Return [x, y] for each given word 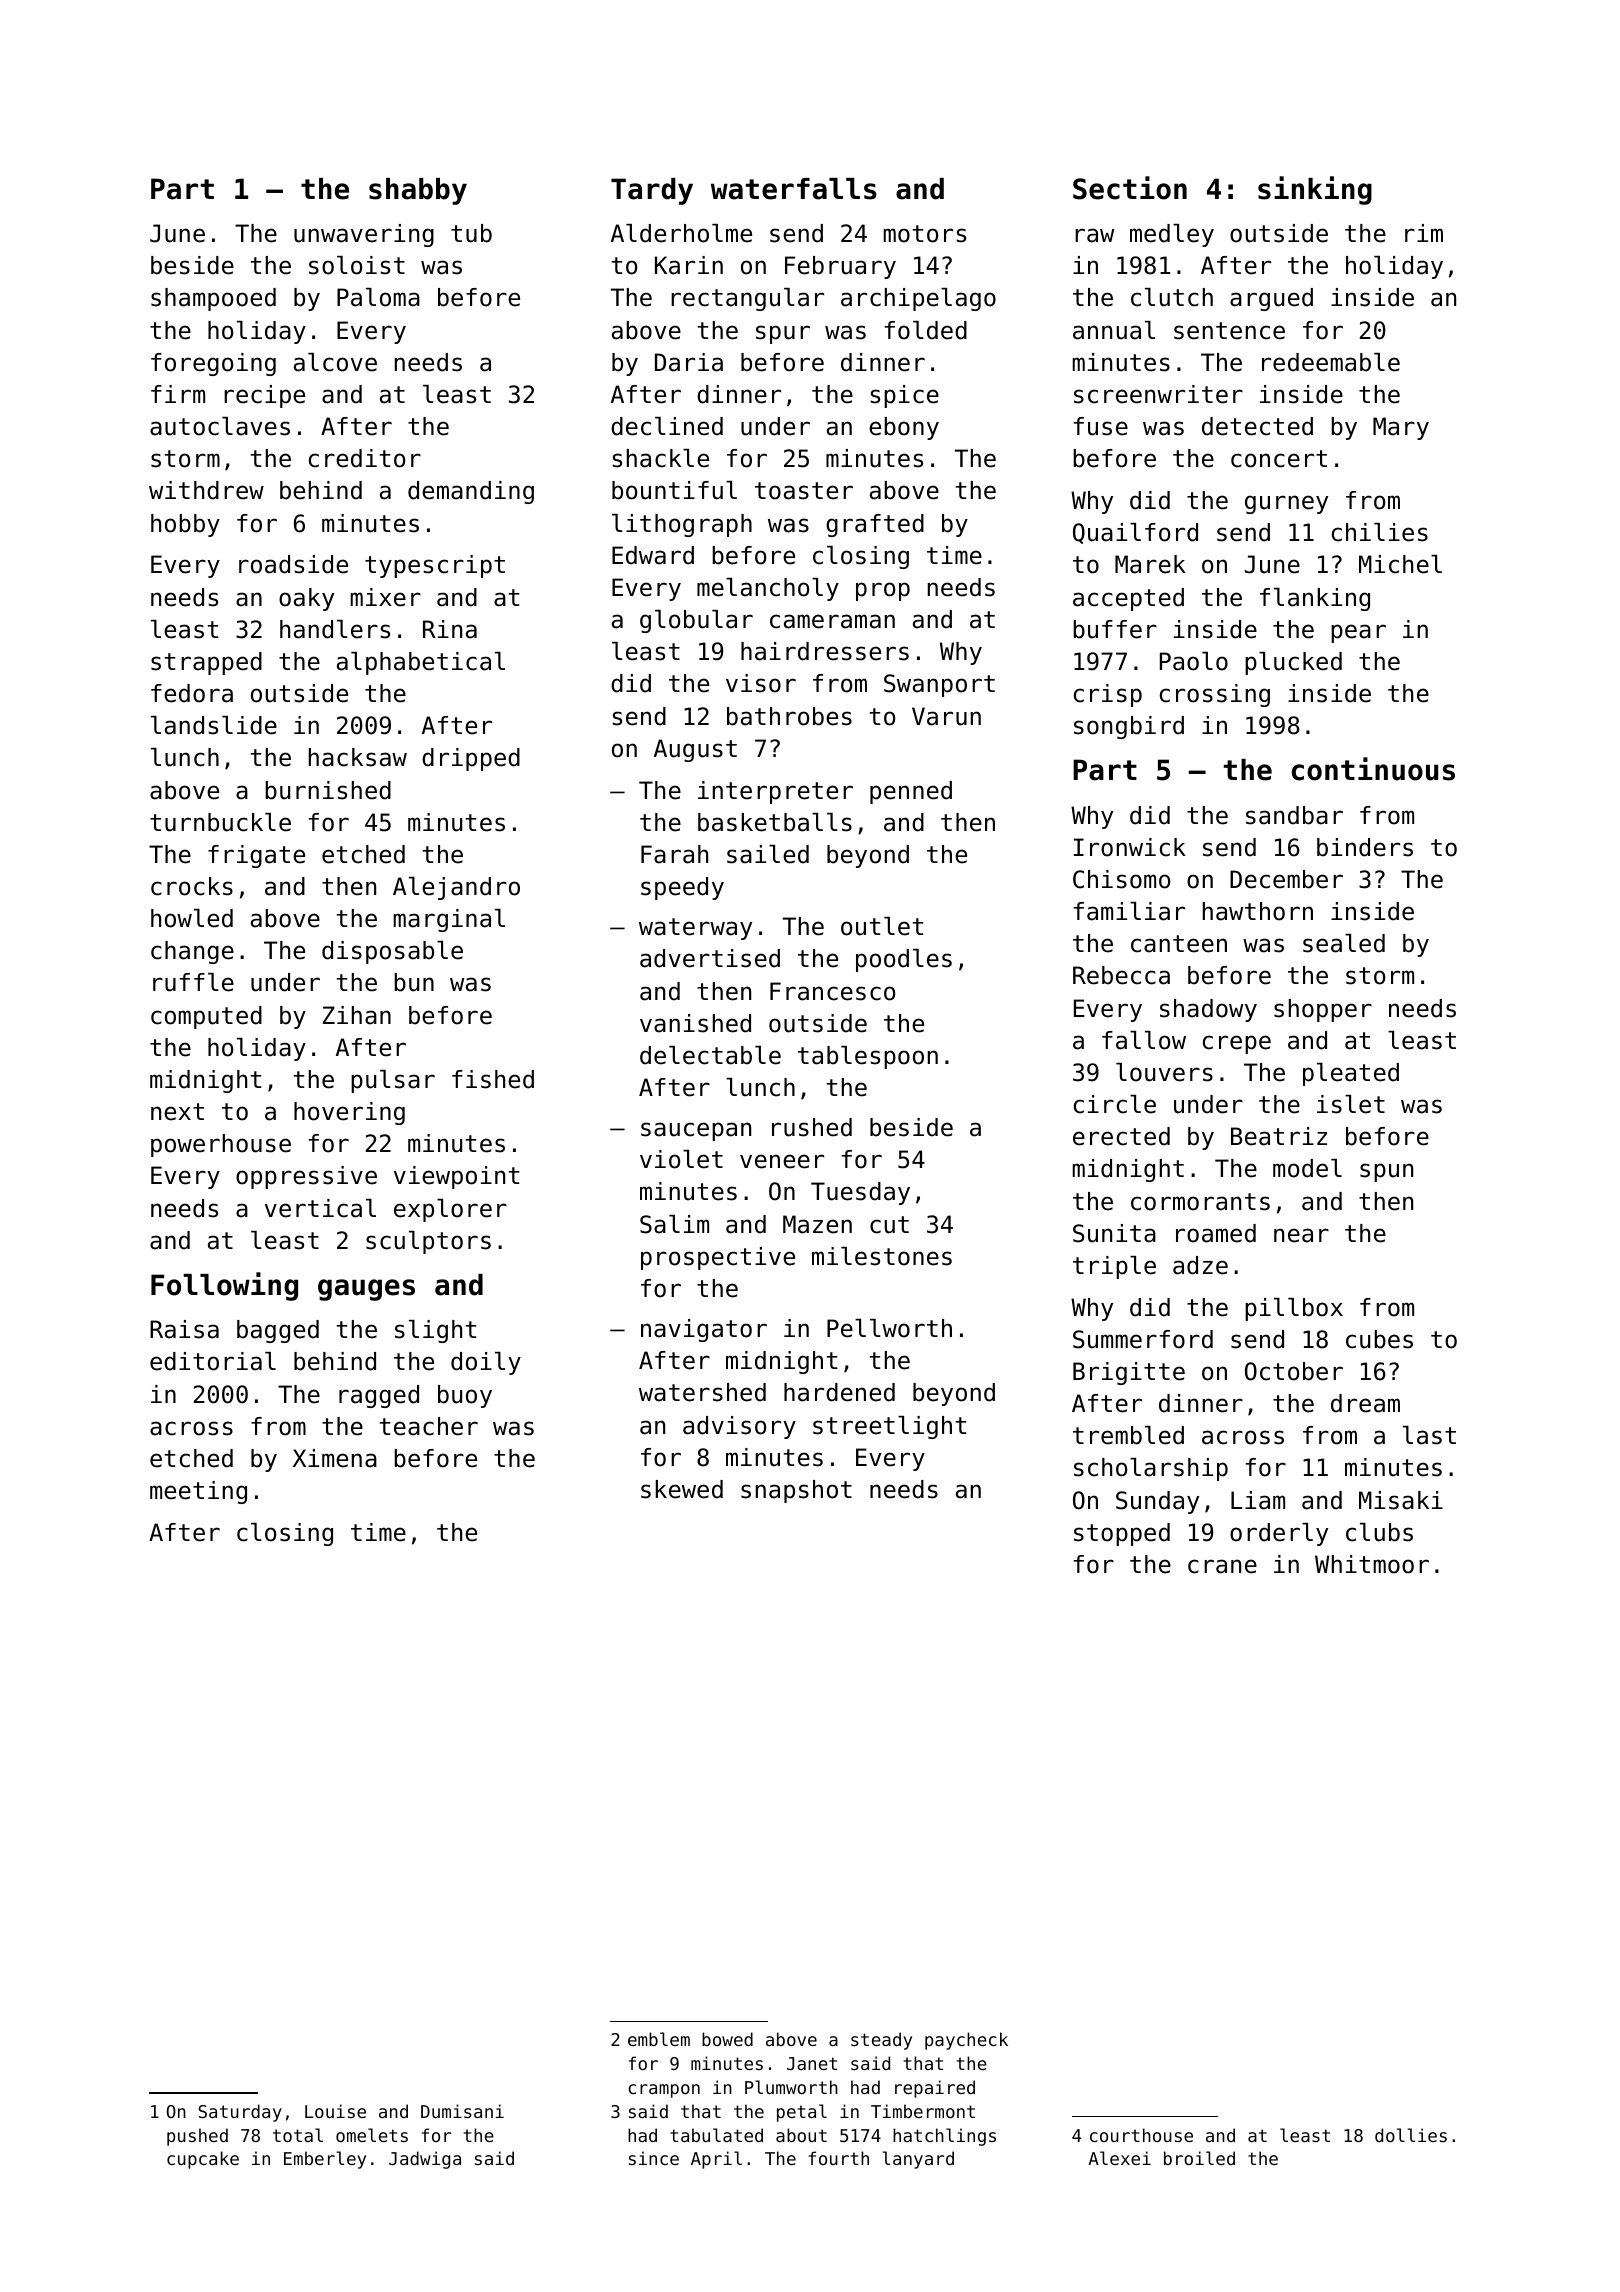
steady [881, 2041]
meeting [198, 1492]
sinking [1315, 190]
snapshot [796, 1491]
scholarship [1151, 1469]
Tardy [652, 191]
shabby [418, 191]
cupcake [203, 2160]
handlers [335, 629]
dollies [1411, 2135]
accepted [1128, 599]
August [695, 750]
